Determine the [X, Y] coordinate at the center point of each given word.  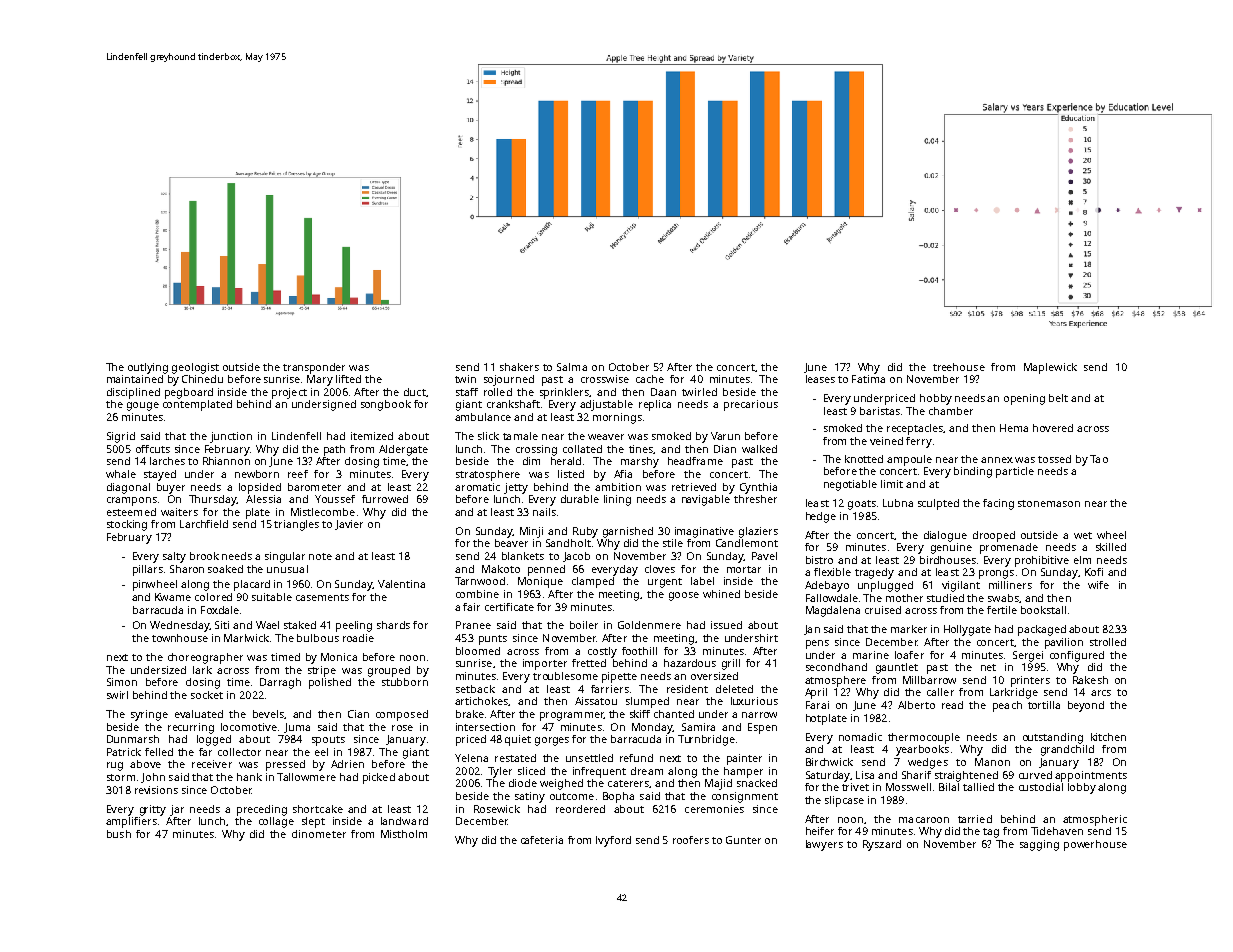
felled [159, 752]
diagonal [128, 488]
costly [602, 652]
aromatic [477, 487]
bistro [819, 560]
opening [1024, 399]
